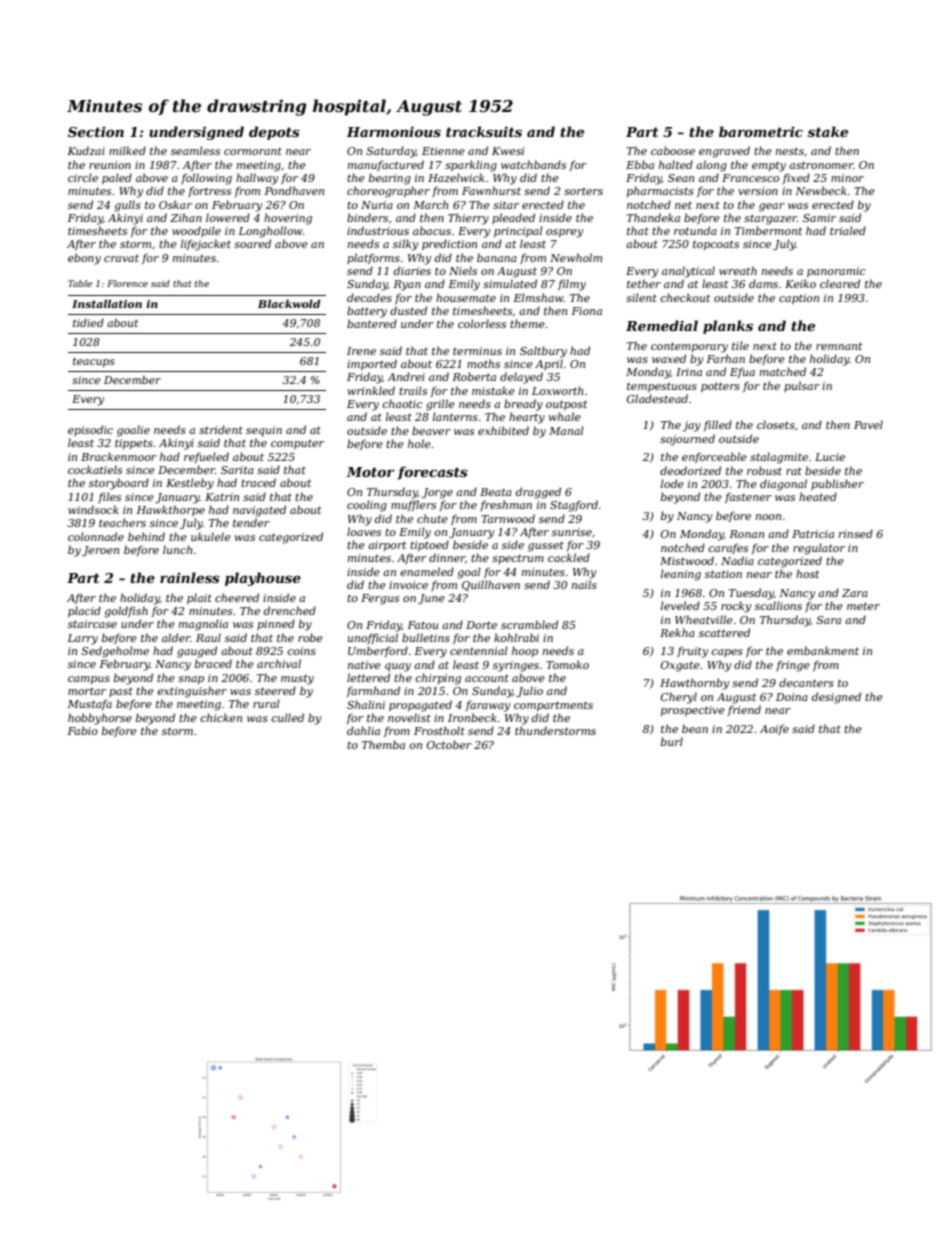 The image size is (952, 1233). What do you see at coordinates (383, 744) in the image?
I see `Themba` at bounding box center [383, 744].
